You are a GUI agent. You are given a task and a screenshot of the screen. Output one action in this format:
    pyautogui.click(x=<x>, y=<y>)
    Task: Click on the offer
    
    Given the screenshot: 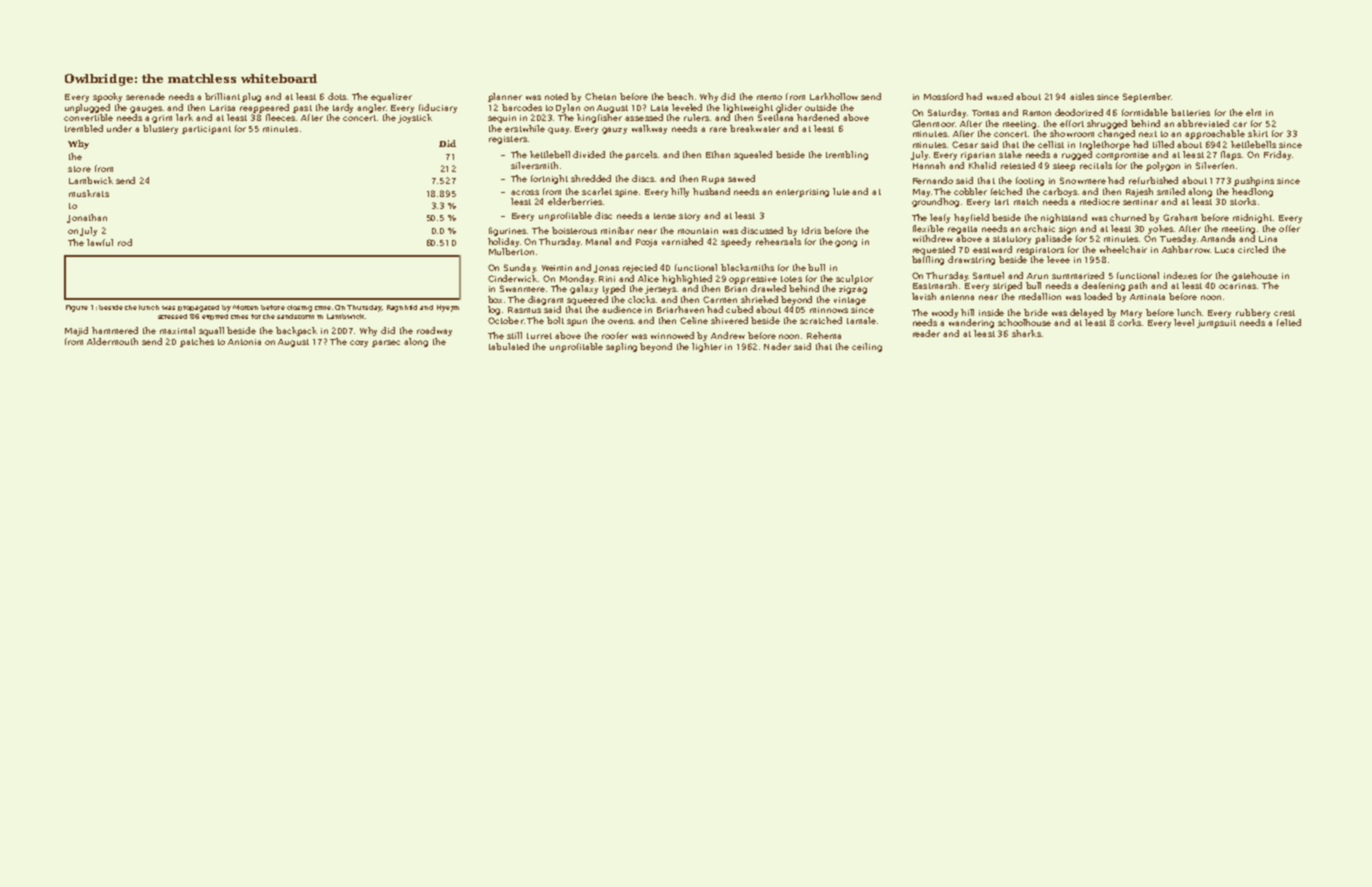 What is the action you would take?
    pyautogui.click(x=1289, y=228)
